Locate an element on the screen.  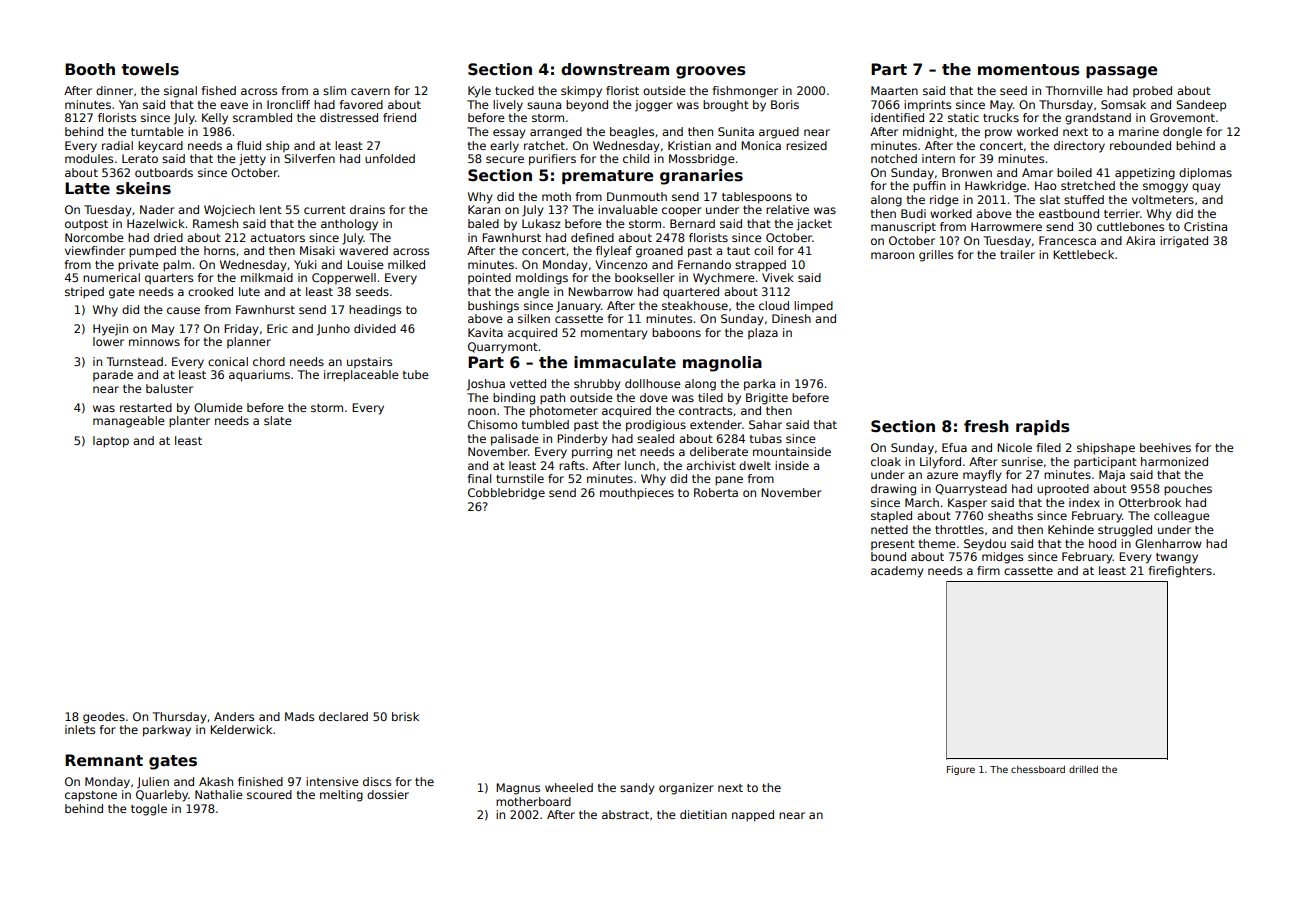
quay is located at coordinates (1206, 188).
